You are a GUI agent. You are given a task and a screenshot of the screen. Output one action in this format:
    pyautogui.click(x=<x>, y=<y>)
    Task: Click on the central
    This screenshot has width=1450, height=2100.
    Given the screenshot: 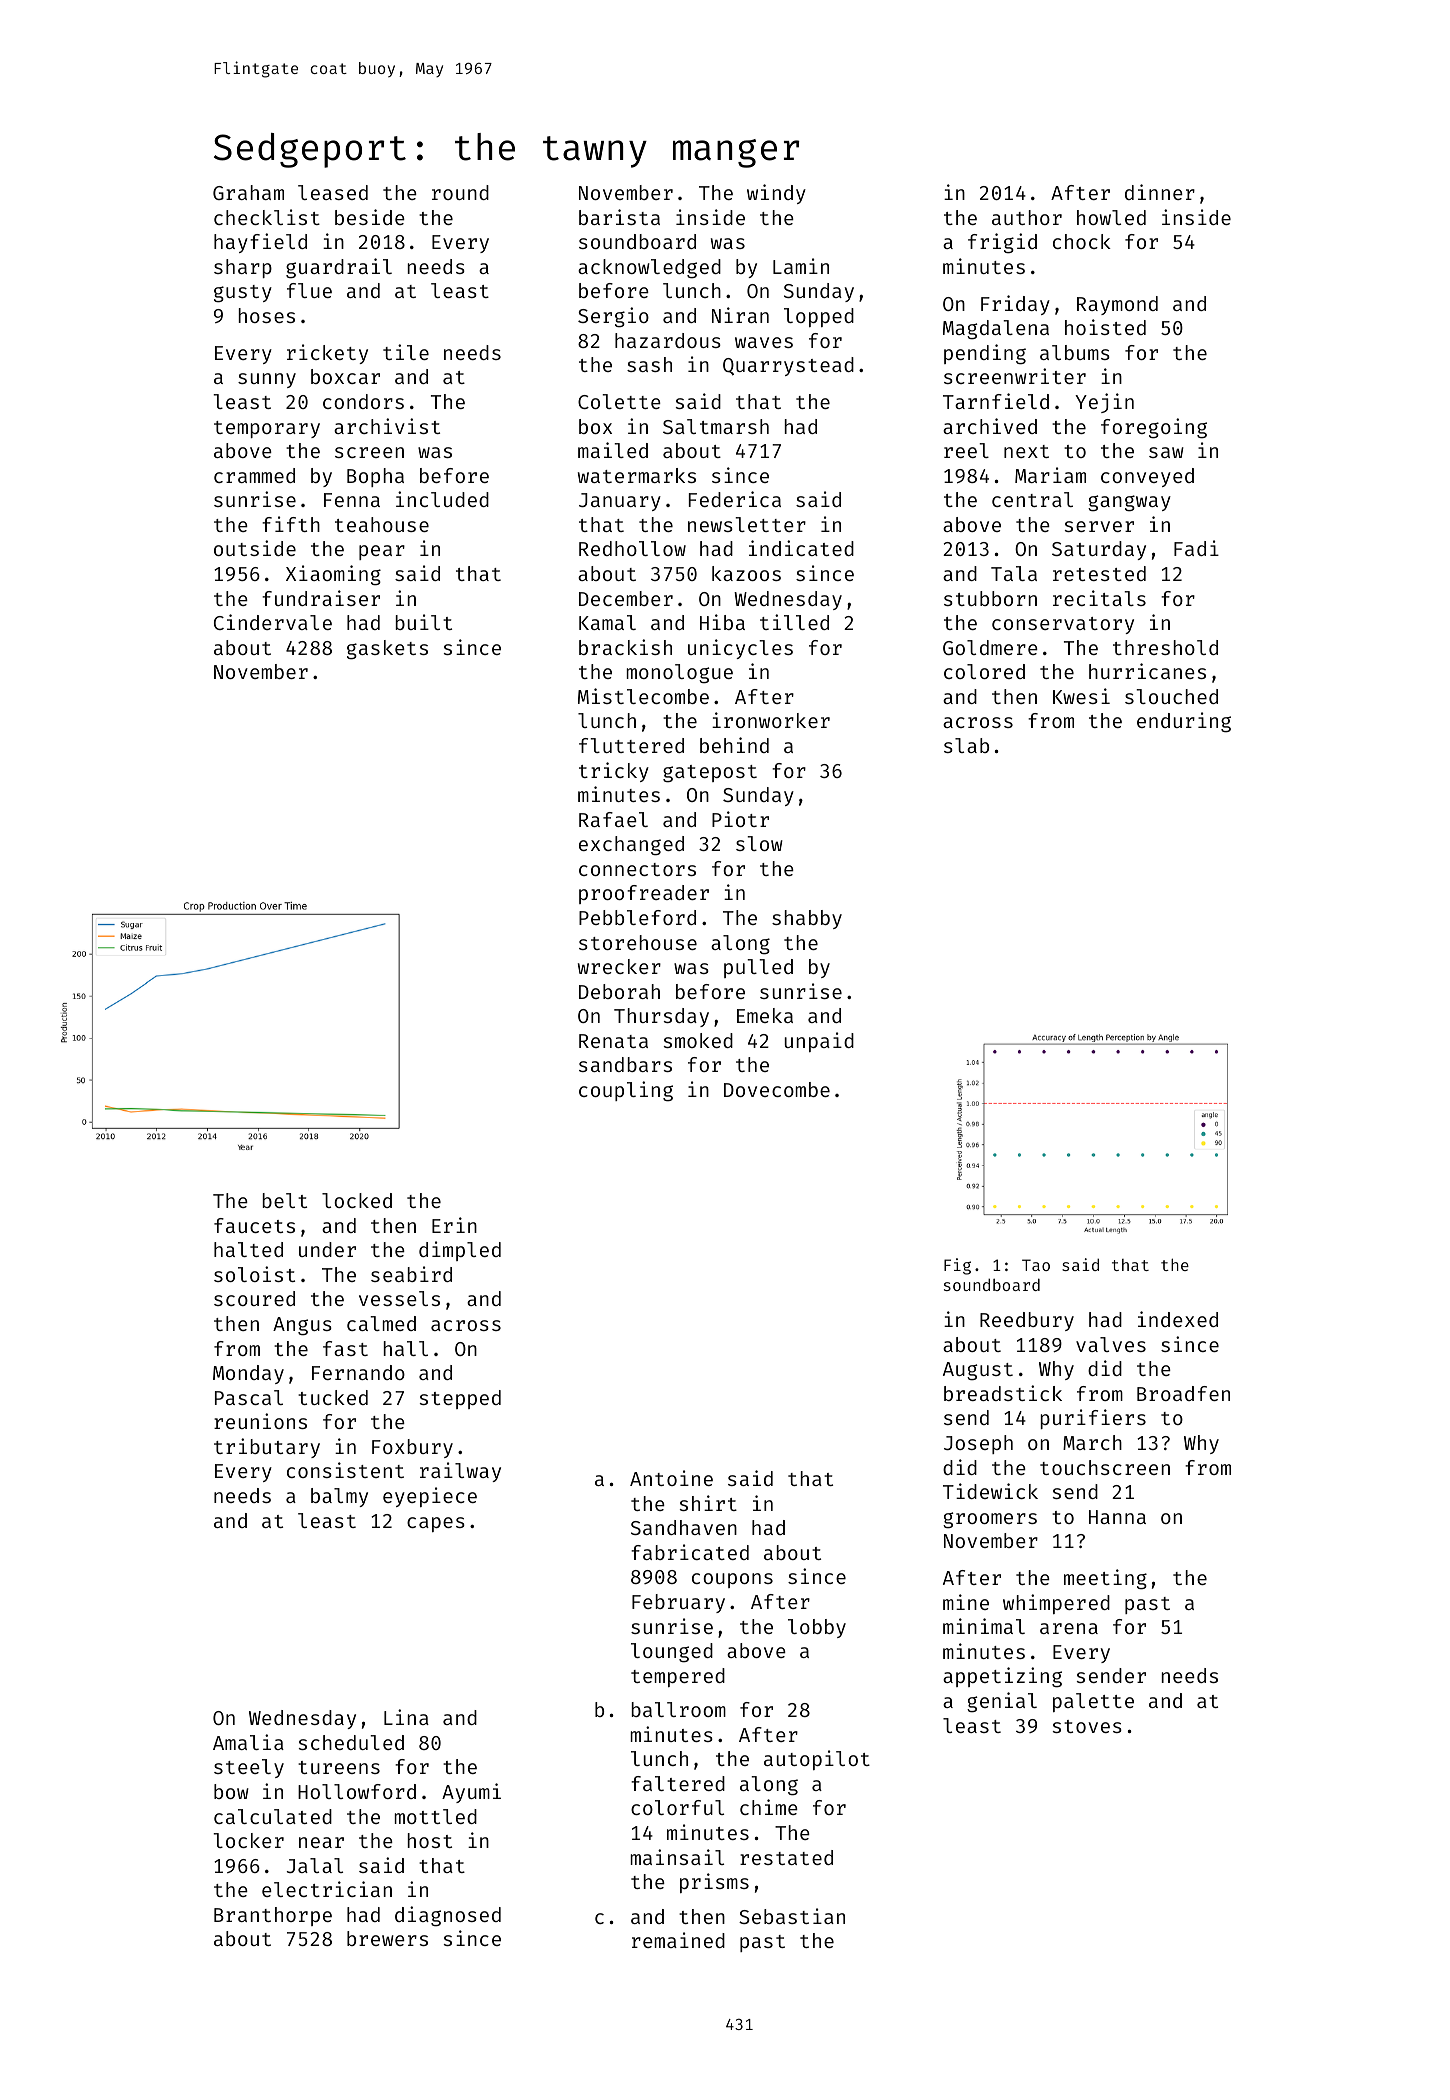 What is the action you would take?
    pyautogui.click(x=1032, y=499)
